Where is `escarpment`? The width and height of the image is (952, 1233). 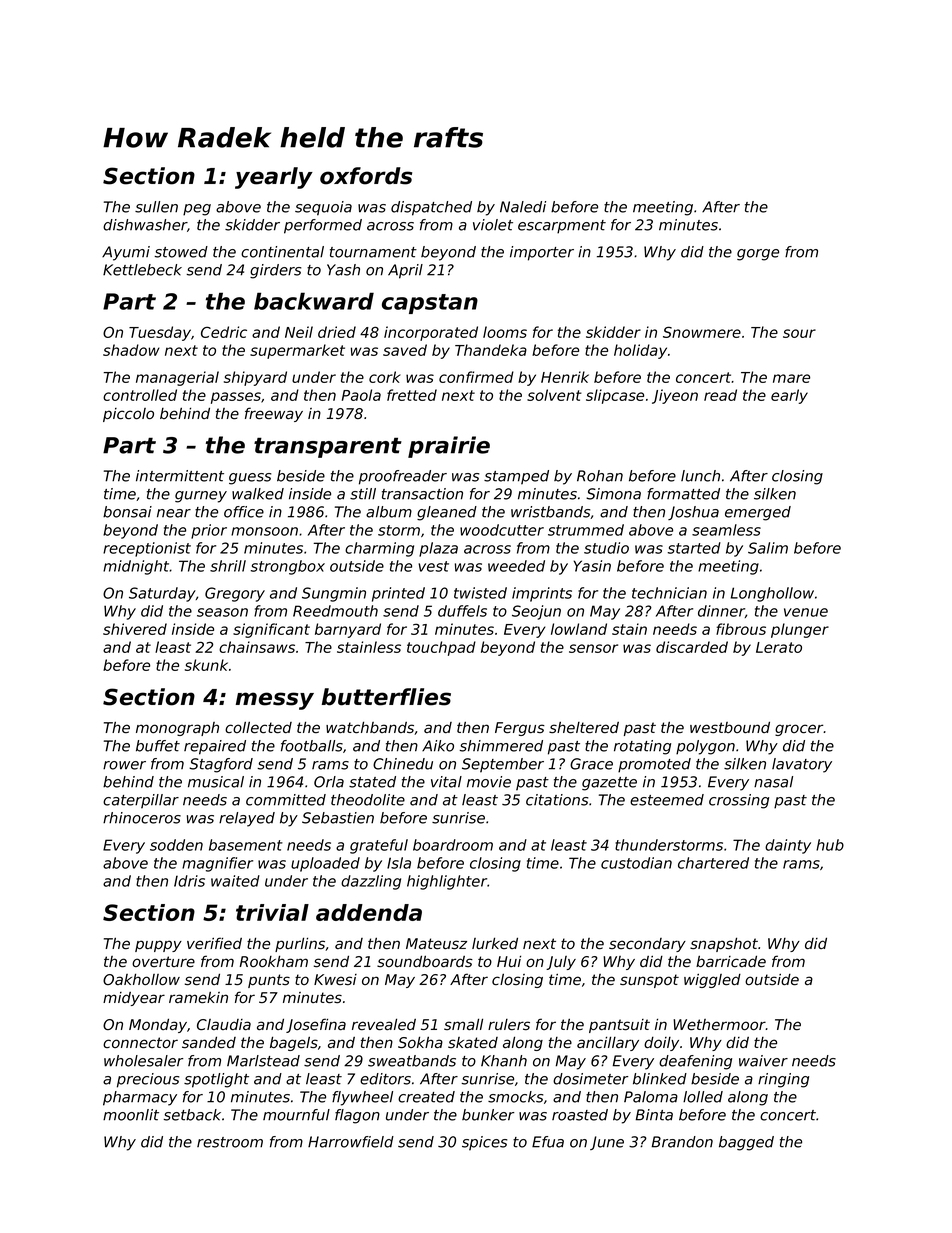
escarpment is located at coordinates (562, 227).
